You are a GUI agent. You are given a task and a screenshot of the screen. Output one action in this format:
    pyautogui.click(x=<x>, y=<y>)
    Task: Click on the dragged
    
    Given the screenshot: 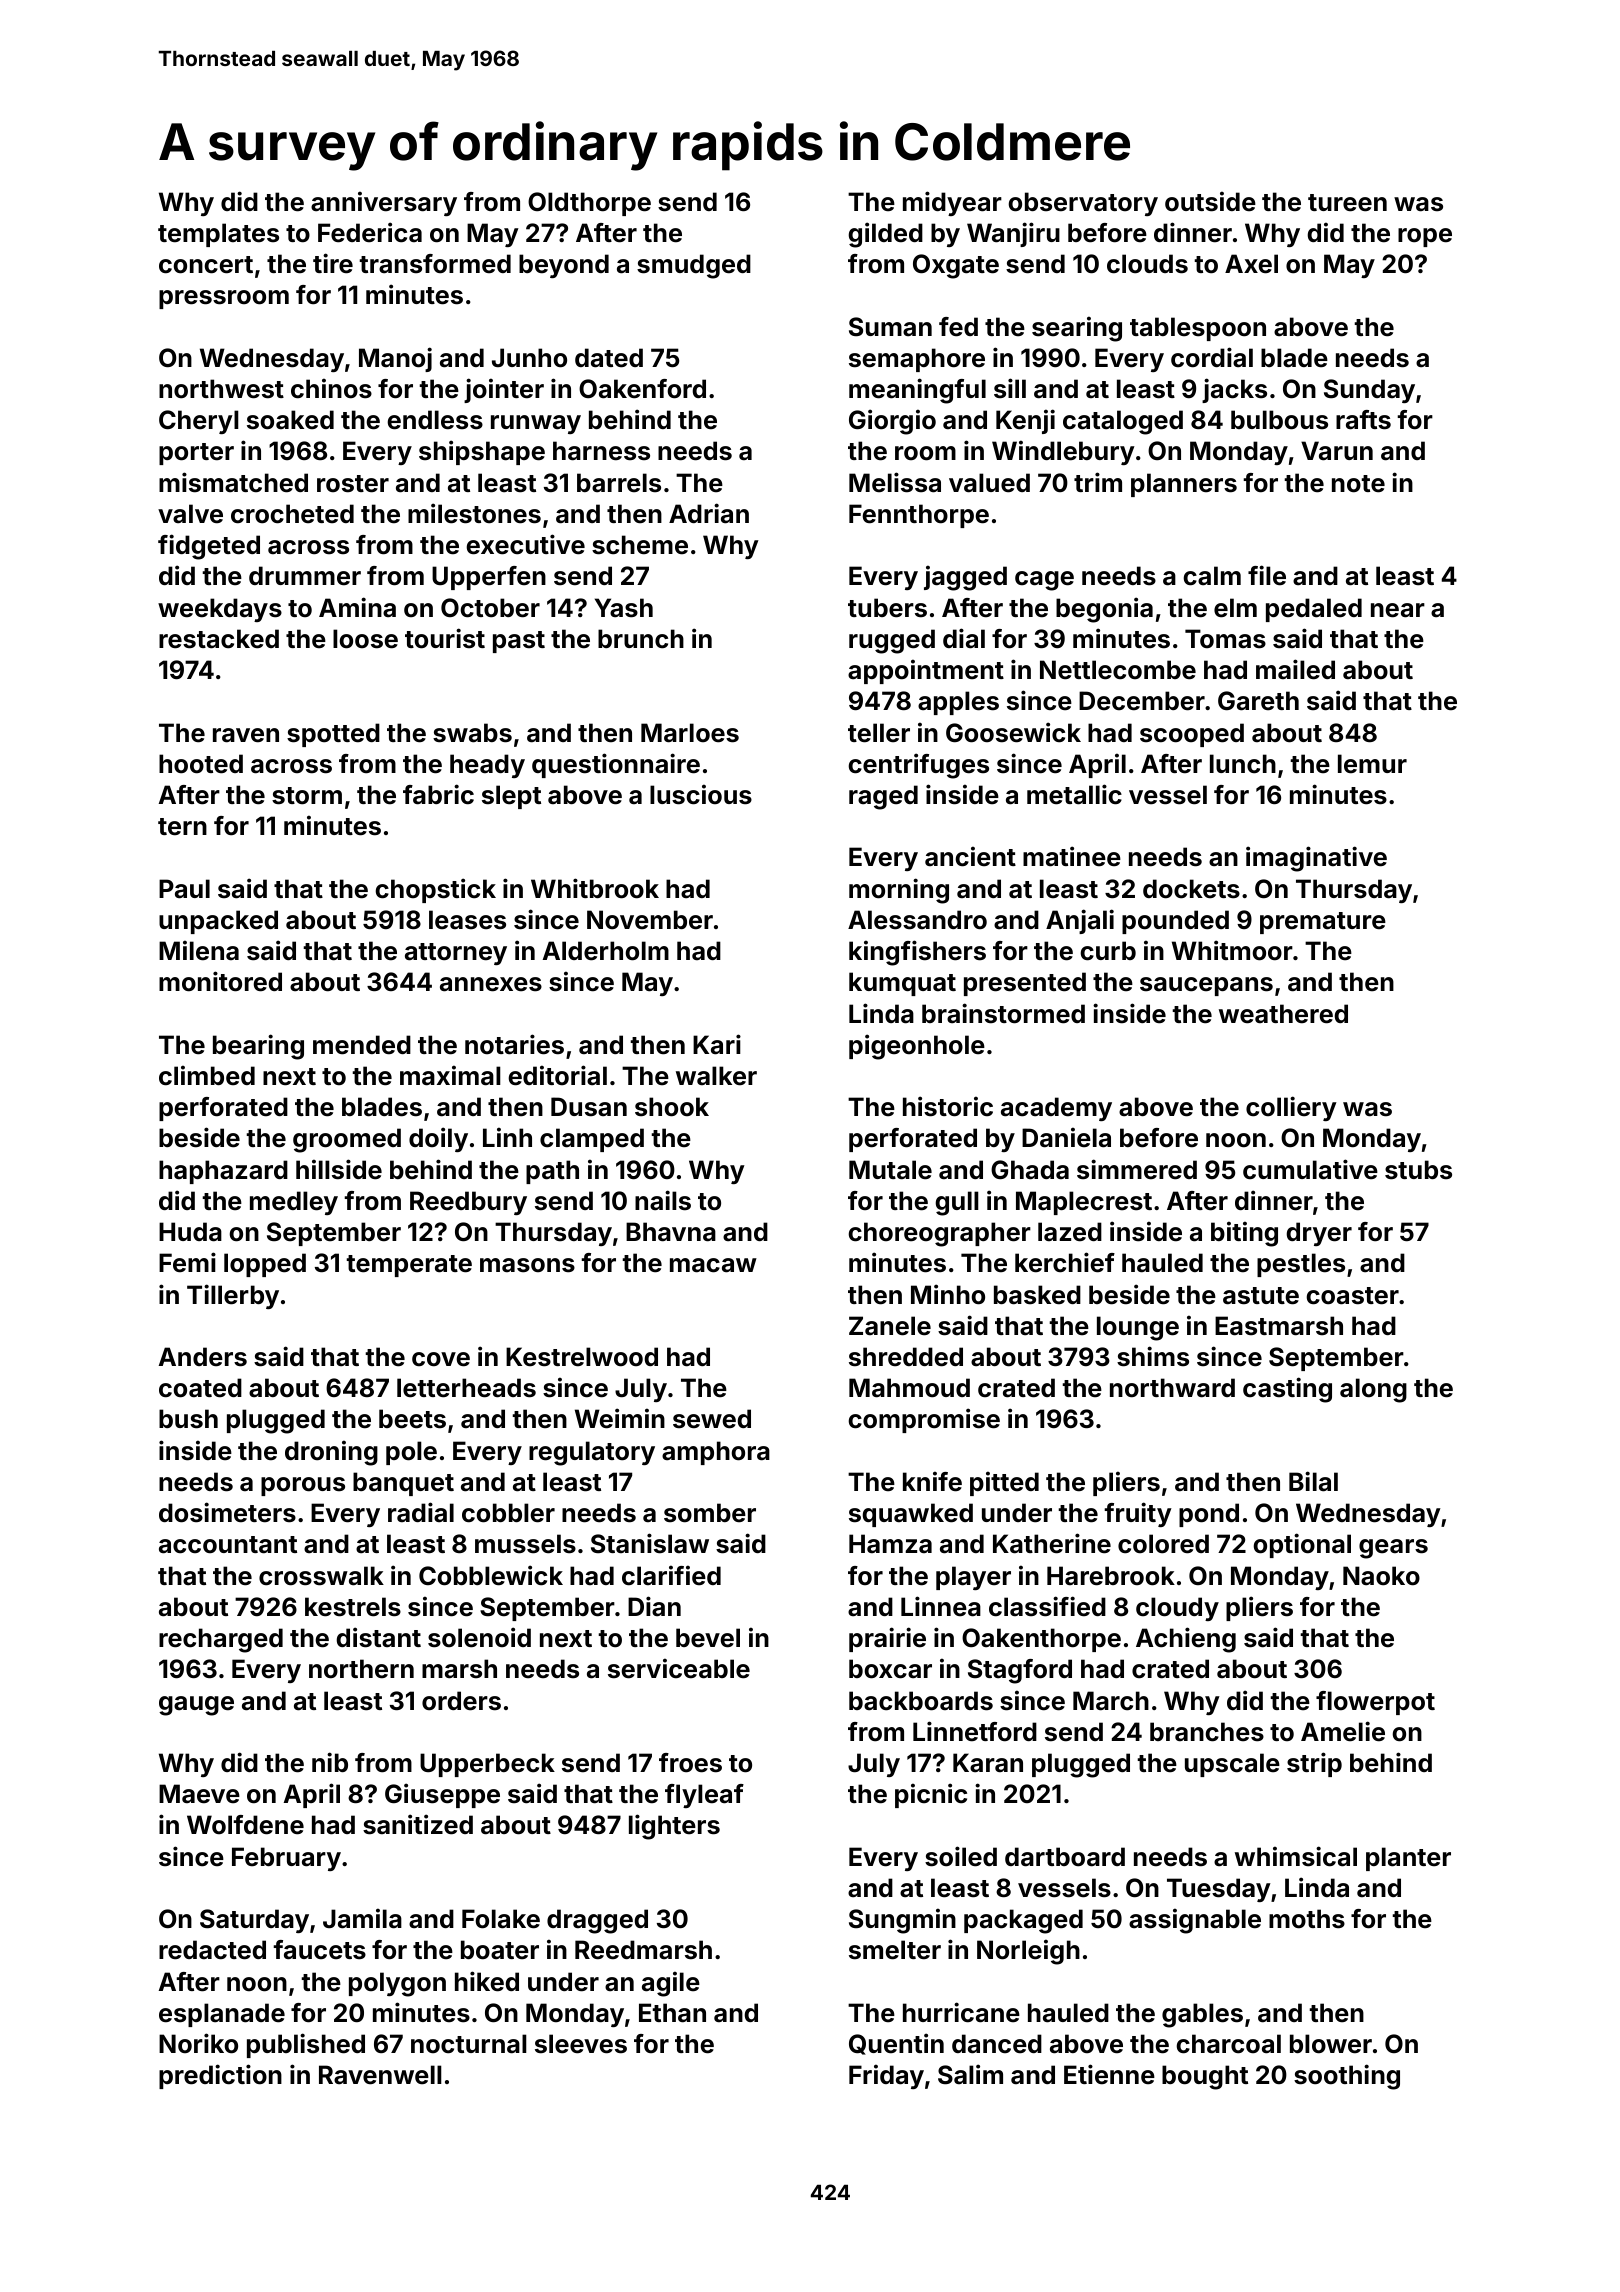 What is the action you would take?
    pyautogui.click(x=597, y=1921)
